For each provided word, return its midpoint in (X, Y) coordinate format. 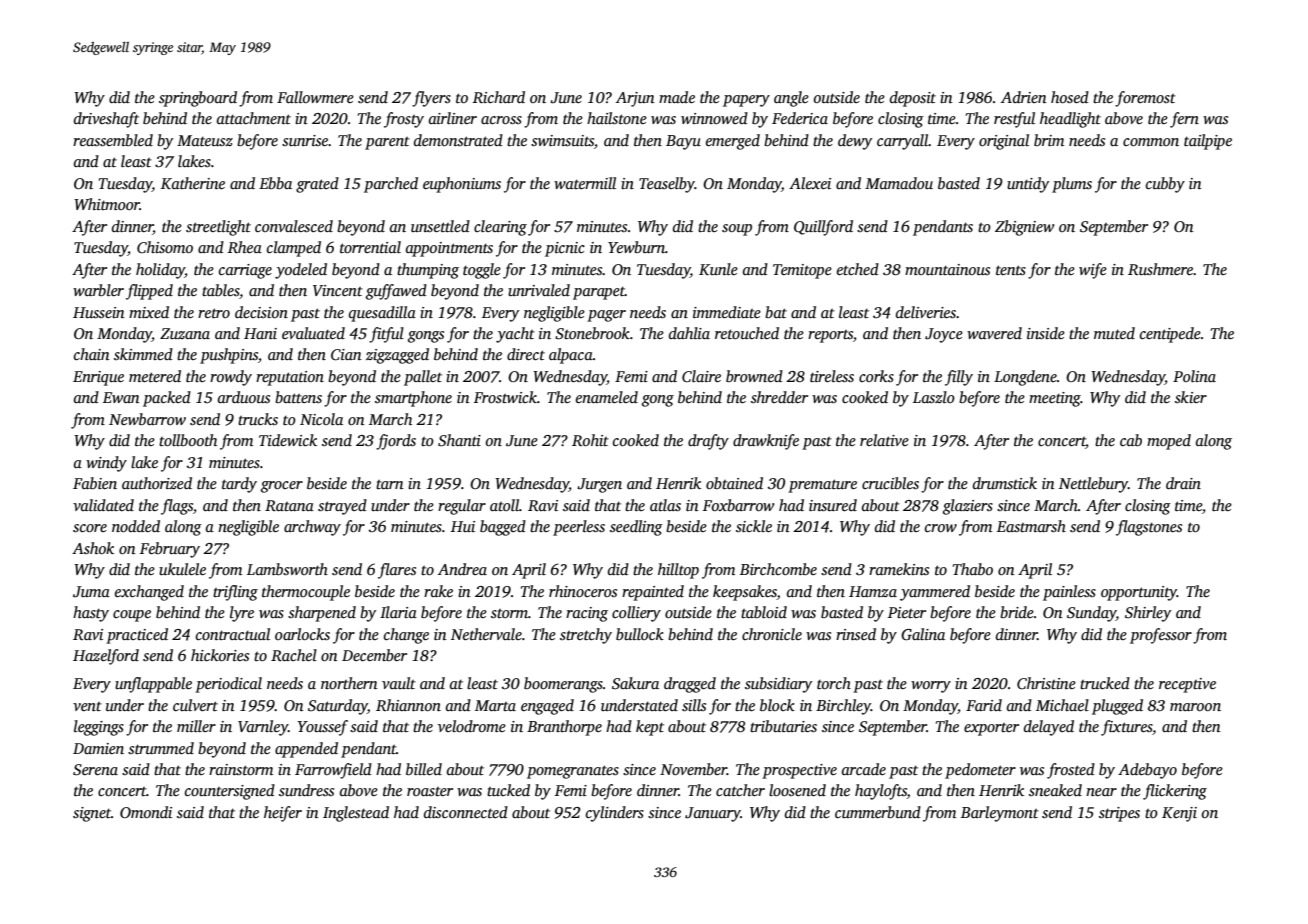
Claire (701, 376)
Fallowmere (315, 97)
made (677, 97)
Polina (1194, 376)
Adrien (1024, 97)
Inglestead (356, 814)
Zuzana (185, 333)
